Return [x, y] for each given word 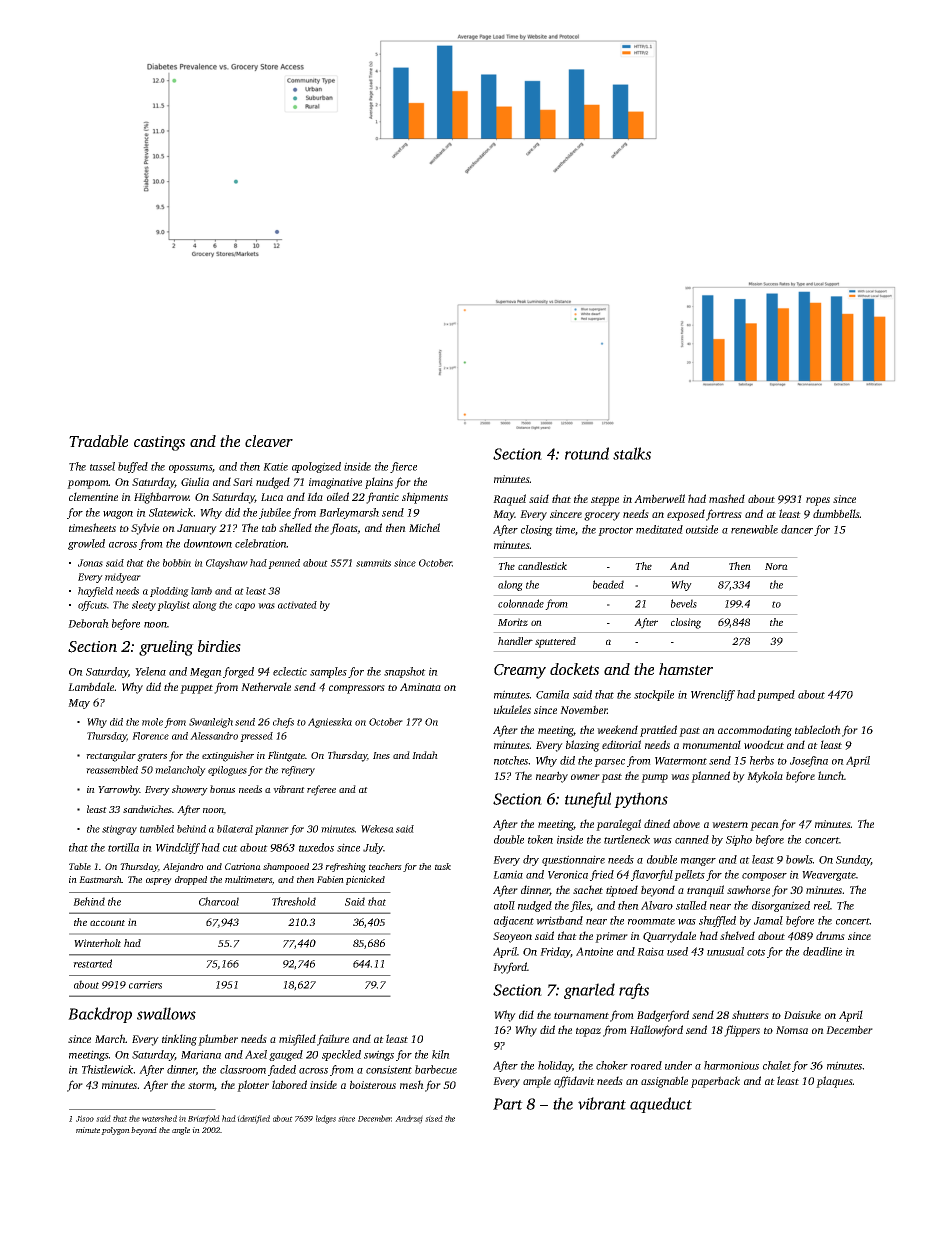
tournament [581, 1015]
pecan [764, 826]
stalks [632, 453]
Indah [425, 755]
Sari [243, 482]
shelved [737, 935]
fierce [403, 467]
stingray [119, 830]
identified [253, 1119]
